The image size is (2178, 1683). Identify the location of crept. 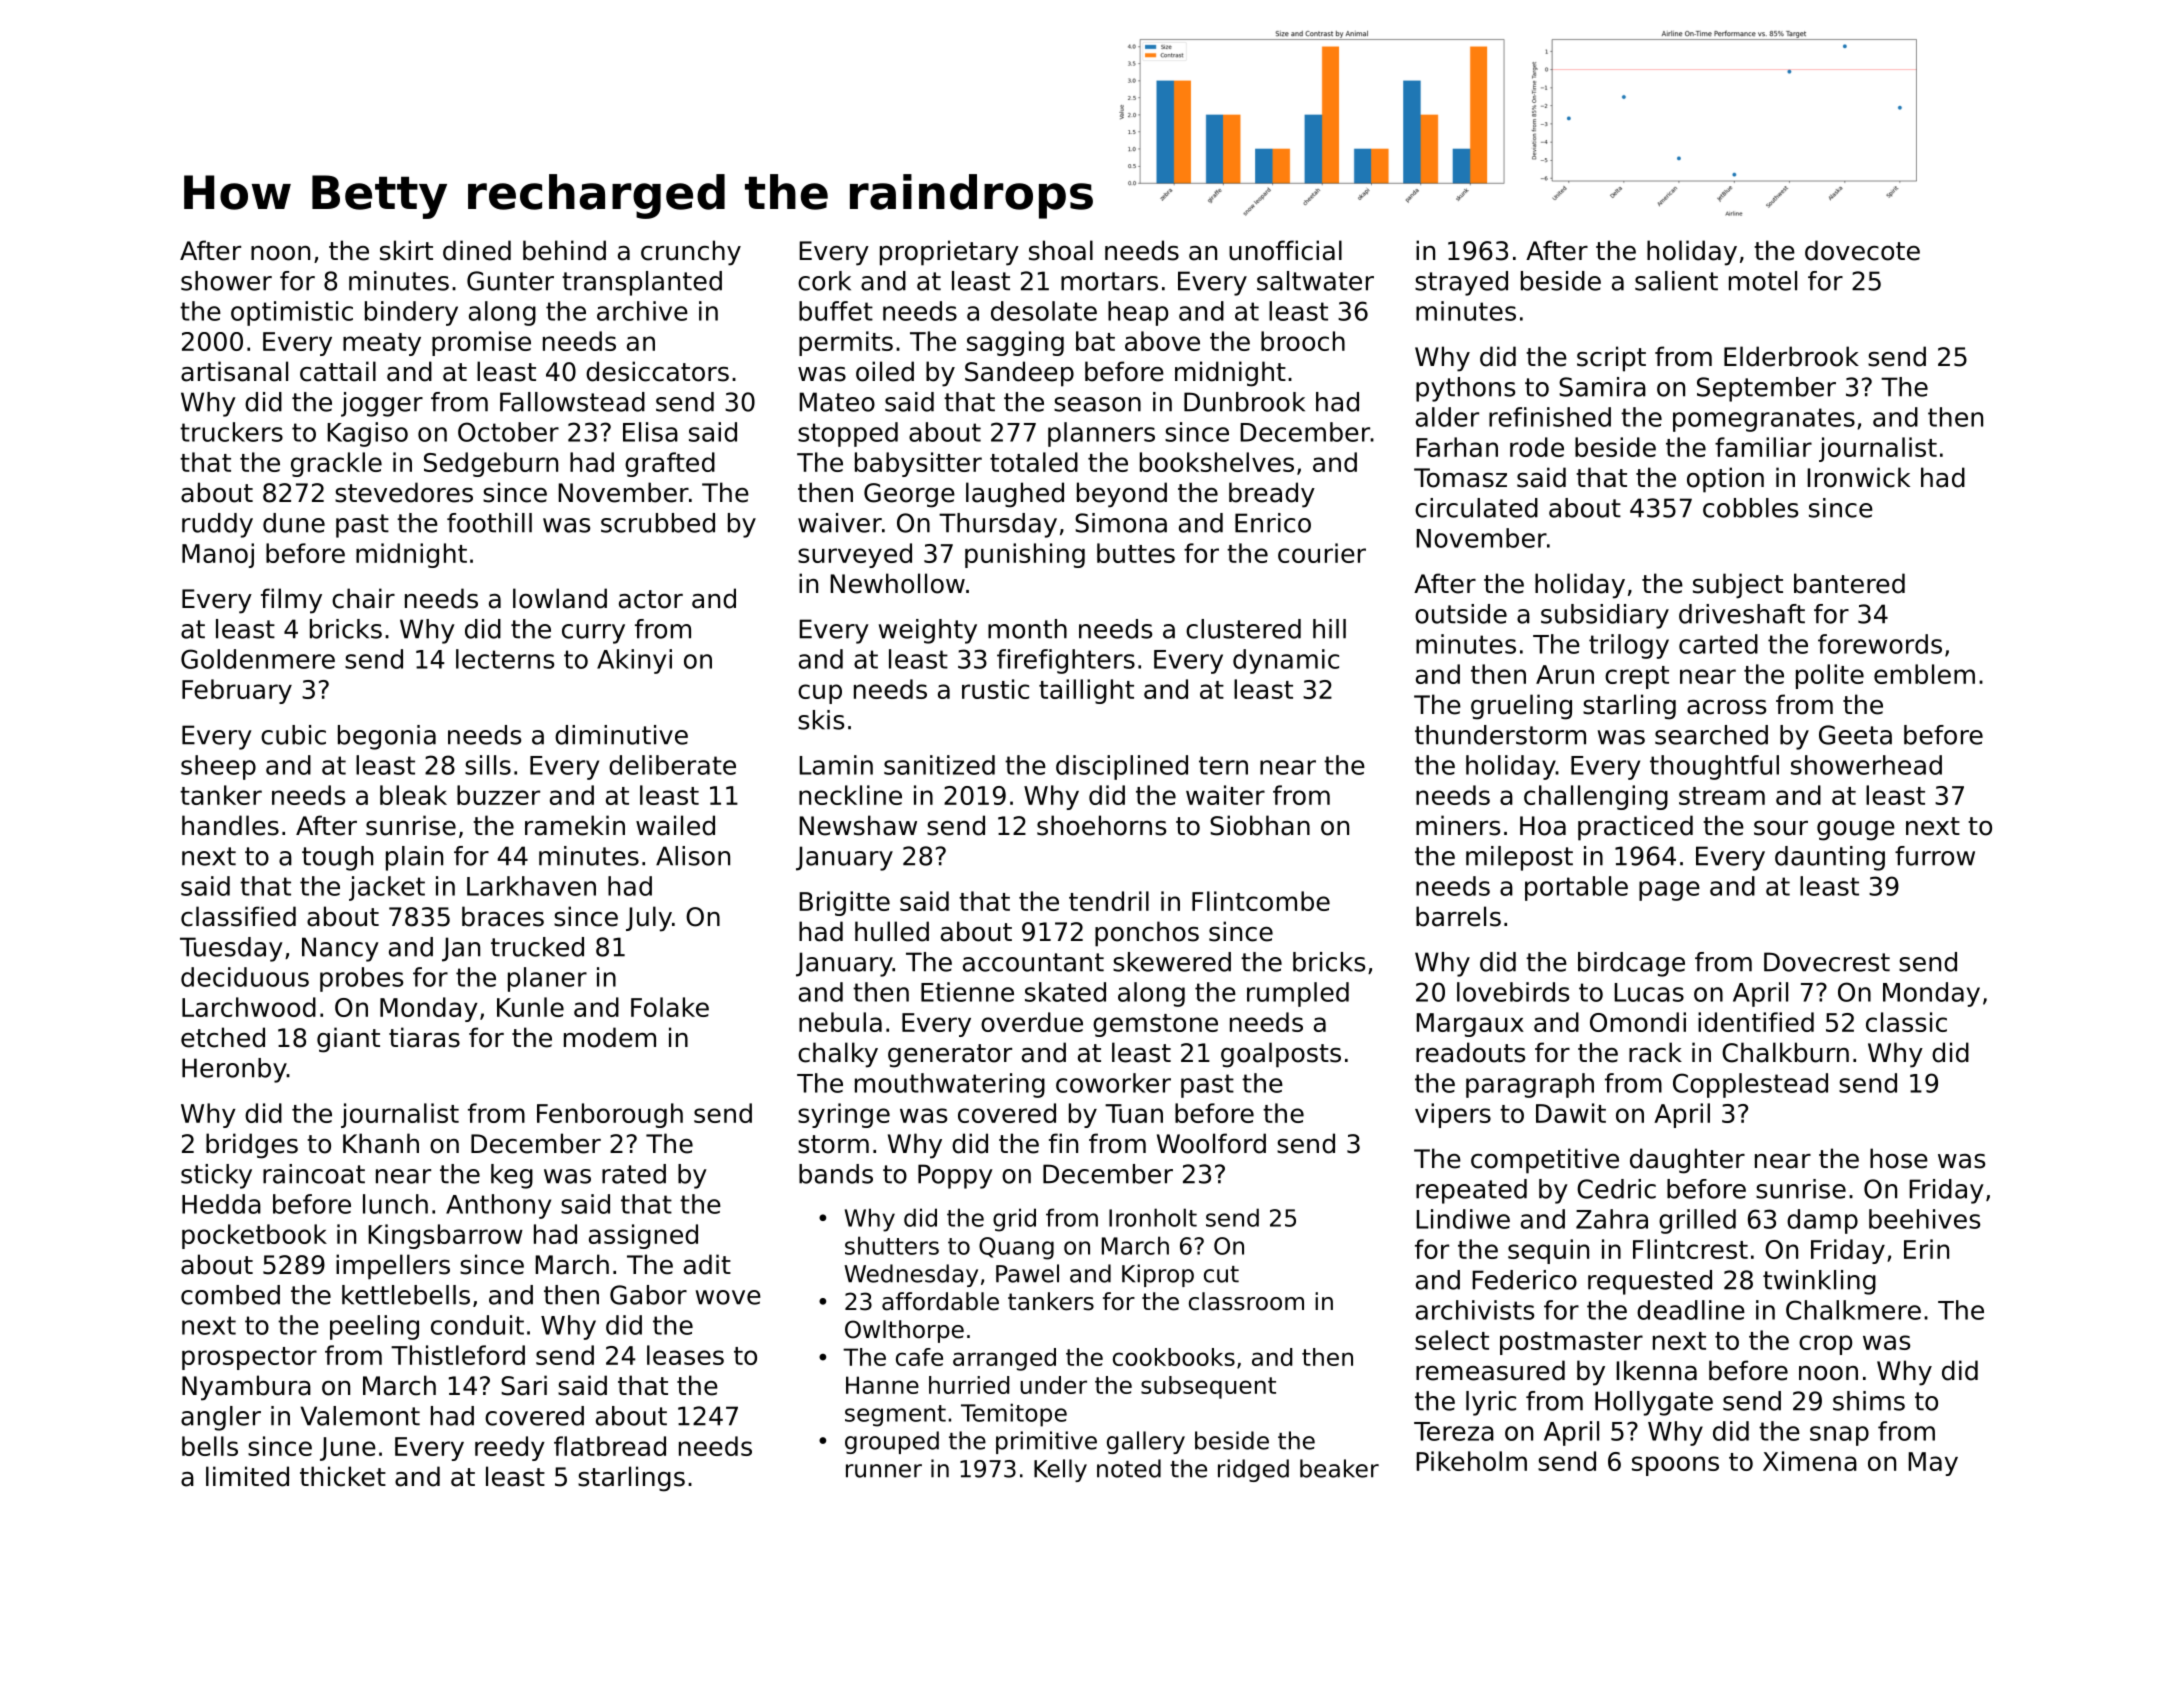
(1637, 677).
